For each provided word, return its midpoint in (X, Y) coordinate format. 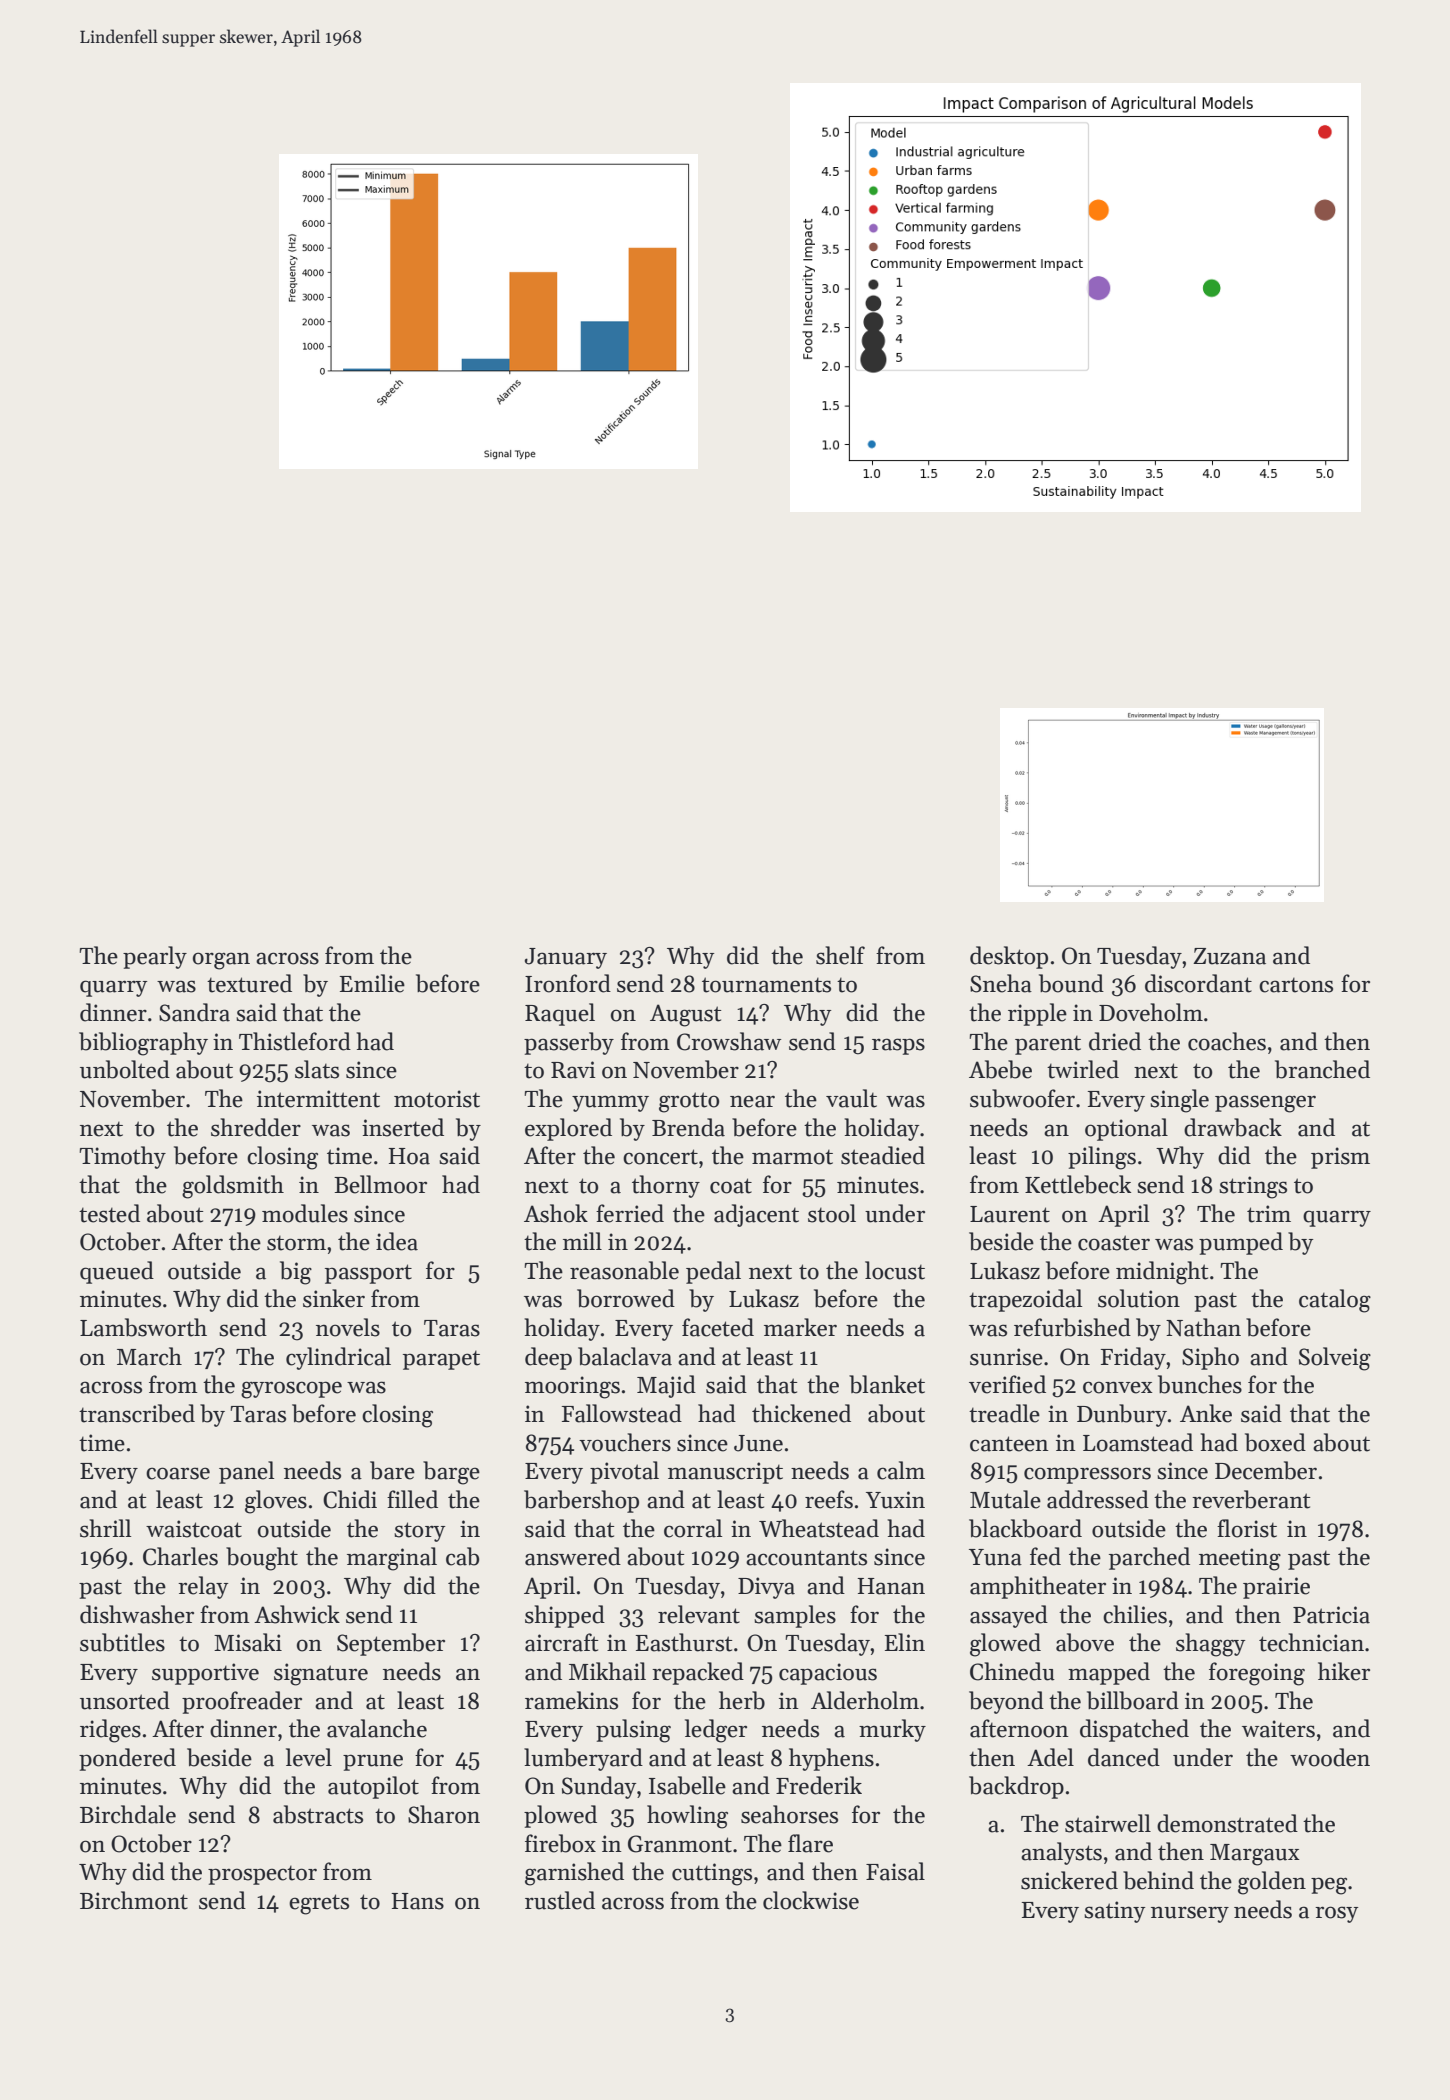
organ (221, 961)
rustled (560, 1900)
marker (800, 1327)
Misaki (248, 1642)
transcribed (137, 1413)
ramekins (571, 1700)
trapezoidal (1025, 1300)
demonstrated (1227, 1823)
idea (397, 1241)
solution (1139, 1298)
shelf (840, 955)
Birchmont (134, 1900)
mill (582, 1241)
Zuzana (1229, 956)
